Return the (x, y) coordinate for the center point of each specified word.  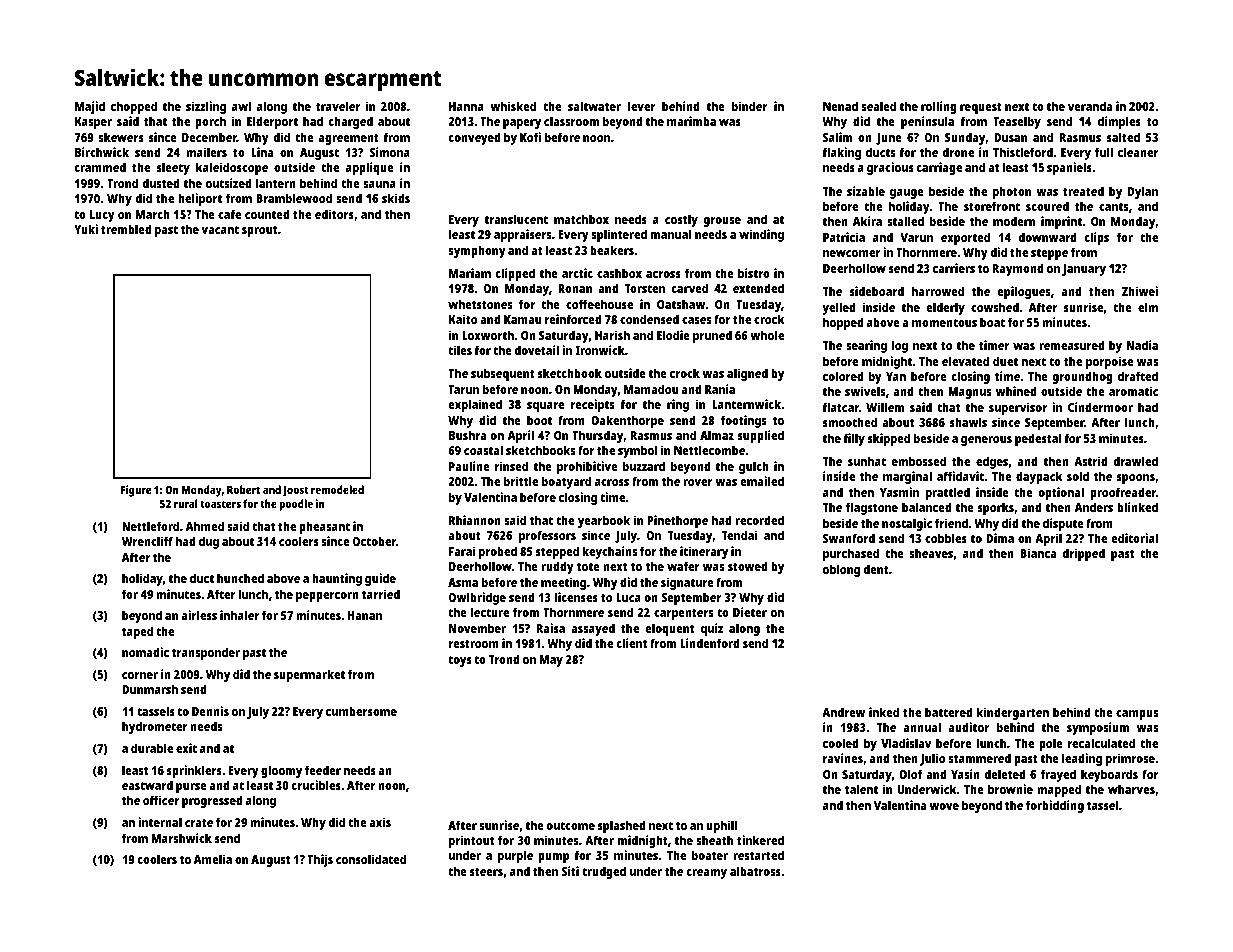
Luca (628, 597)
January (1084, 270)
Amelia (213, 859)
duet (1005, 361)
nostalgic (907, 524)
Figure (136, 491)
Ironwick (600, 350)
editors (334, 214)
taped (137, 632)
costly (681, 220)
